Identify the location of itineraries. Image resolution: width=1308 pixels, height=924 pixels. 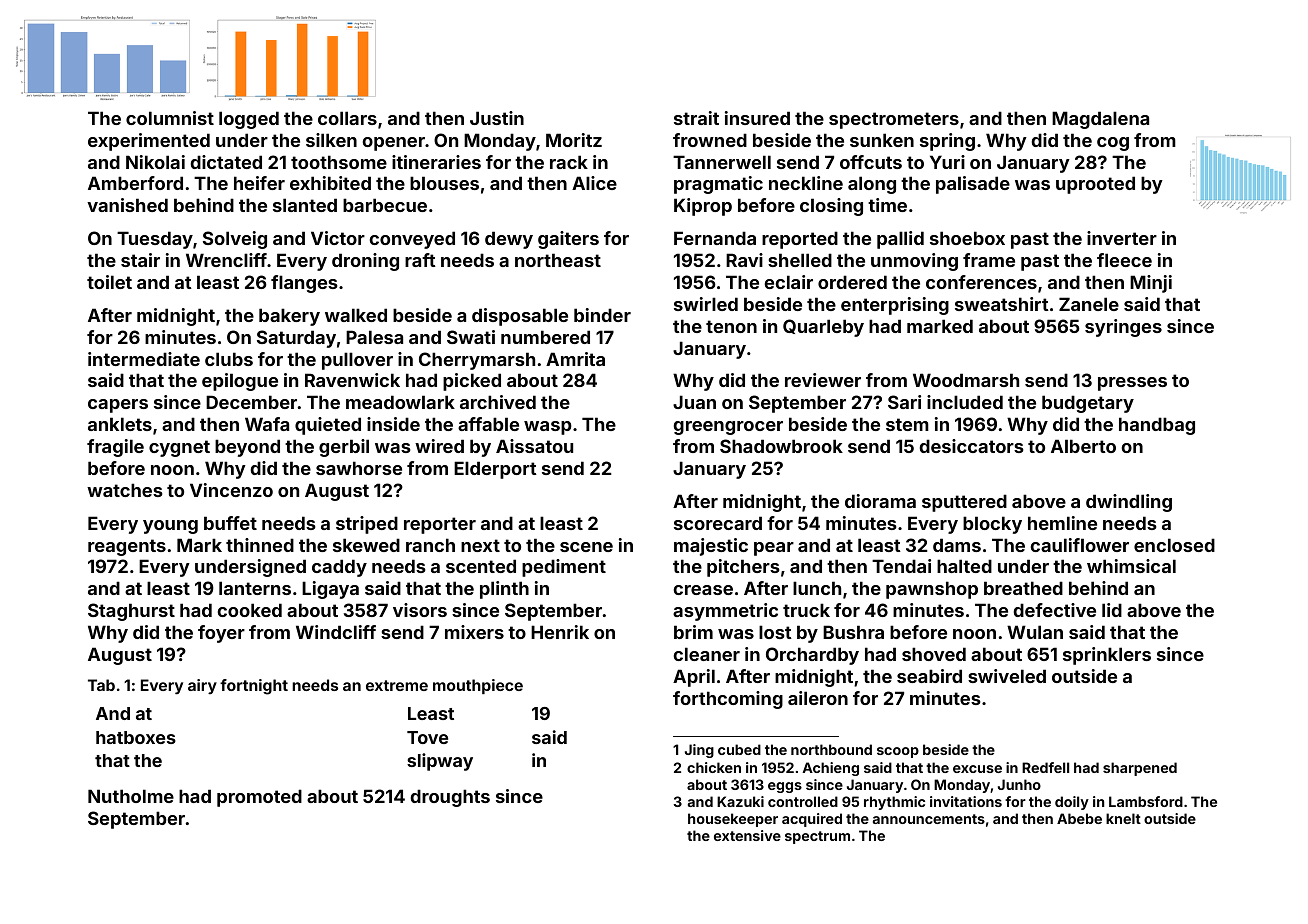
(436, 162).
